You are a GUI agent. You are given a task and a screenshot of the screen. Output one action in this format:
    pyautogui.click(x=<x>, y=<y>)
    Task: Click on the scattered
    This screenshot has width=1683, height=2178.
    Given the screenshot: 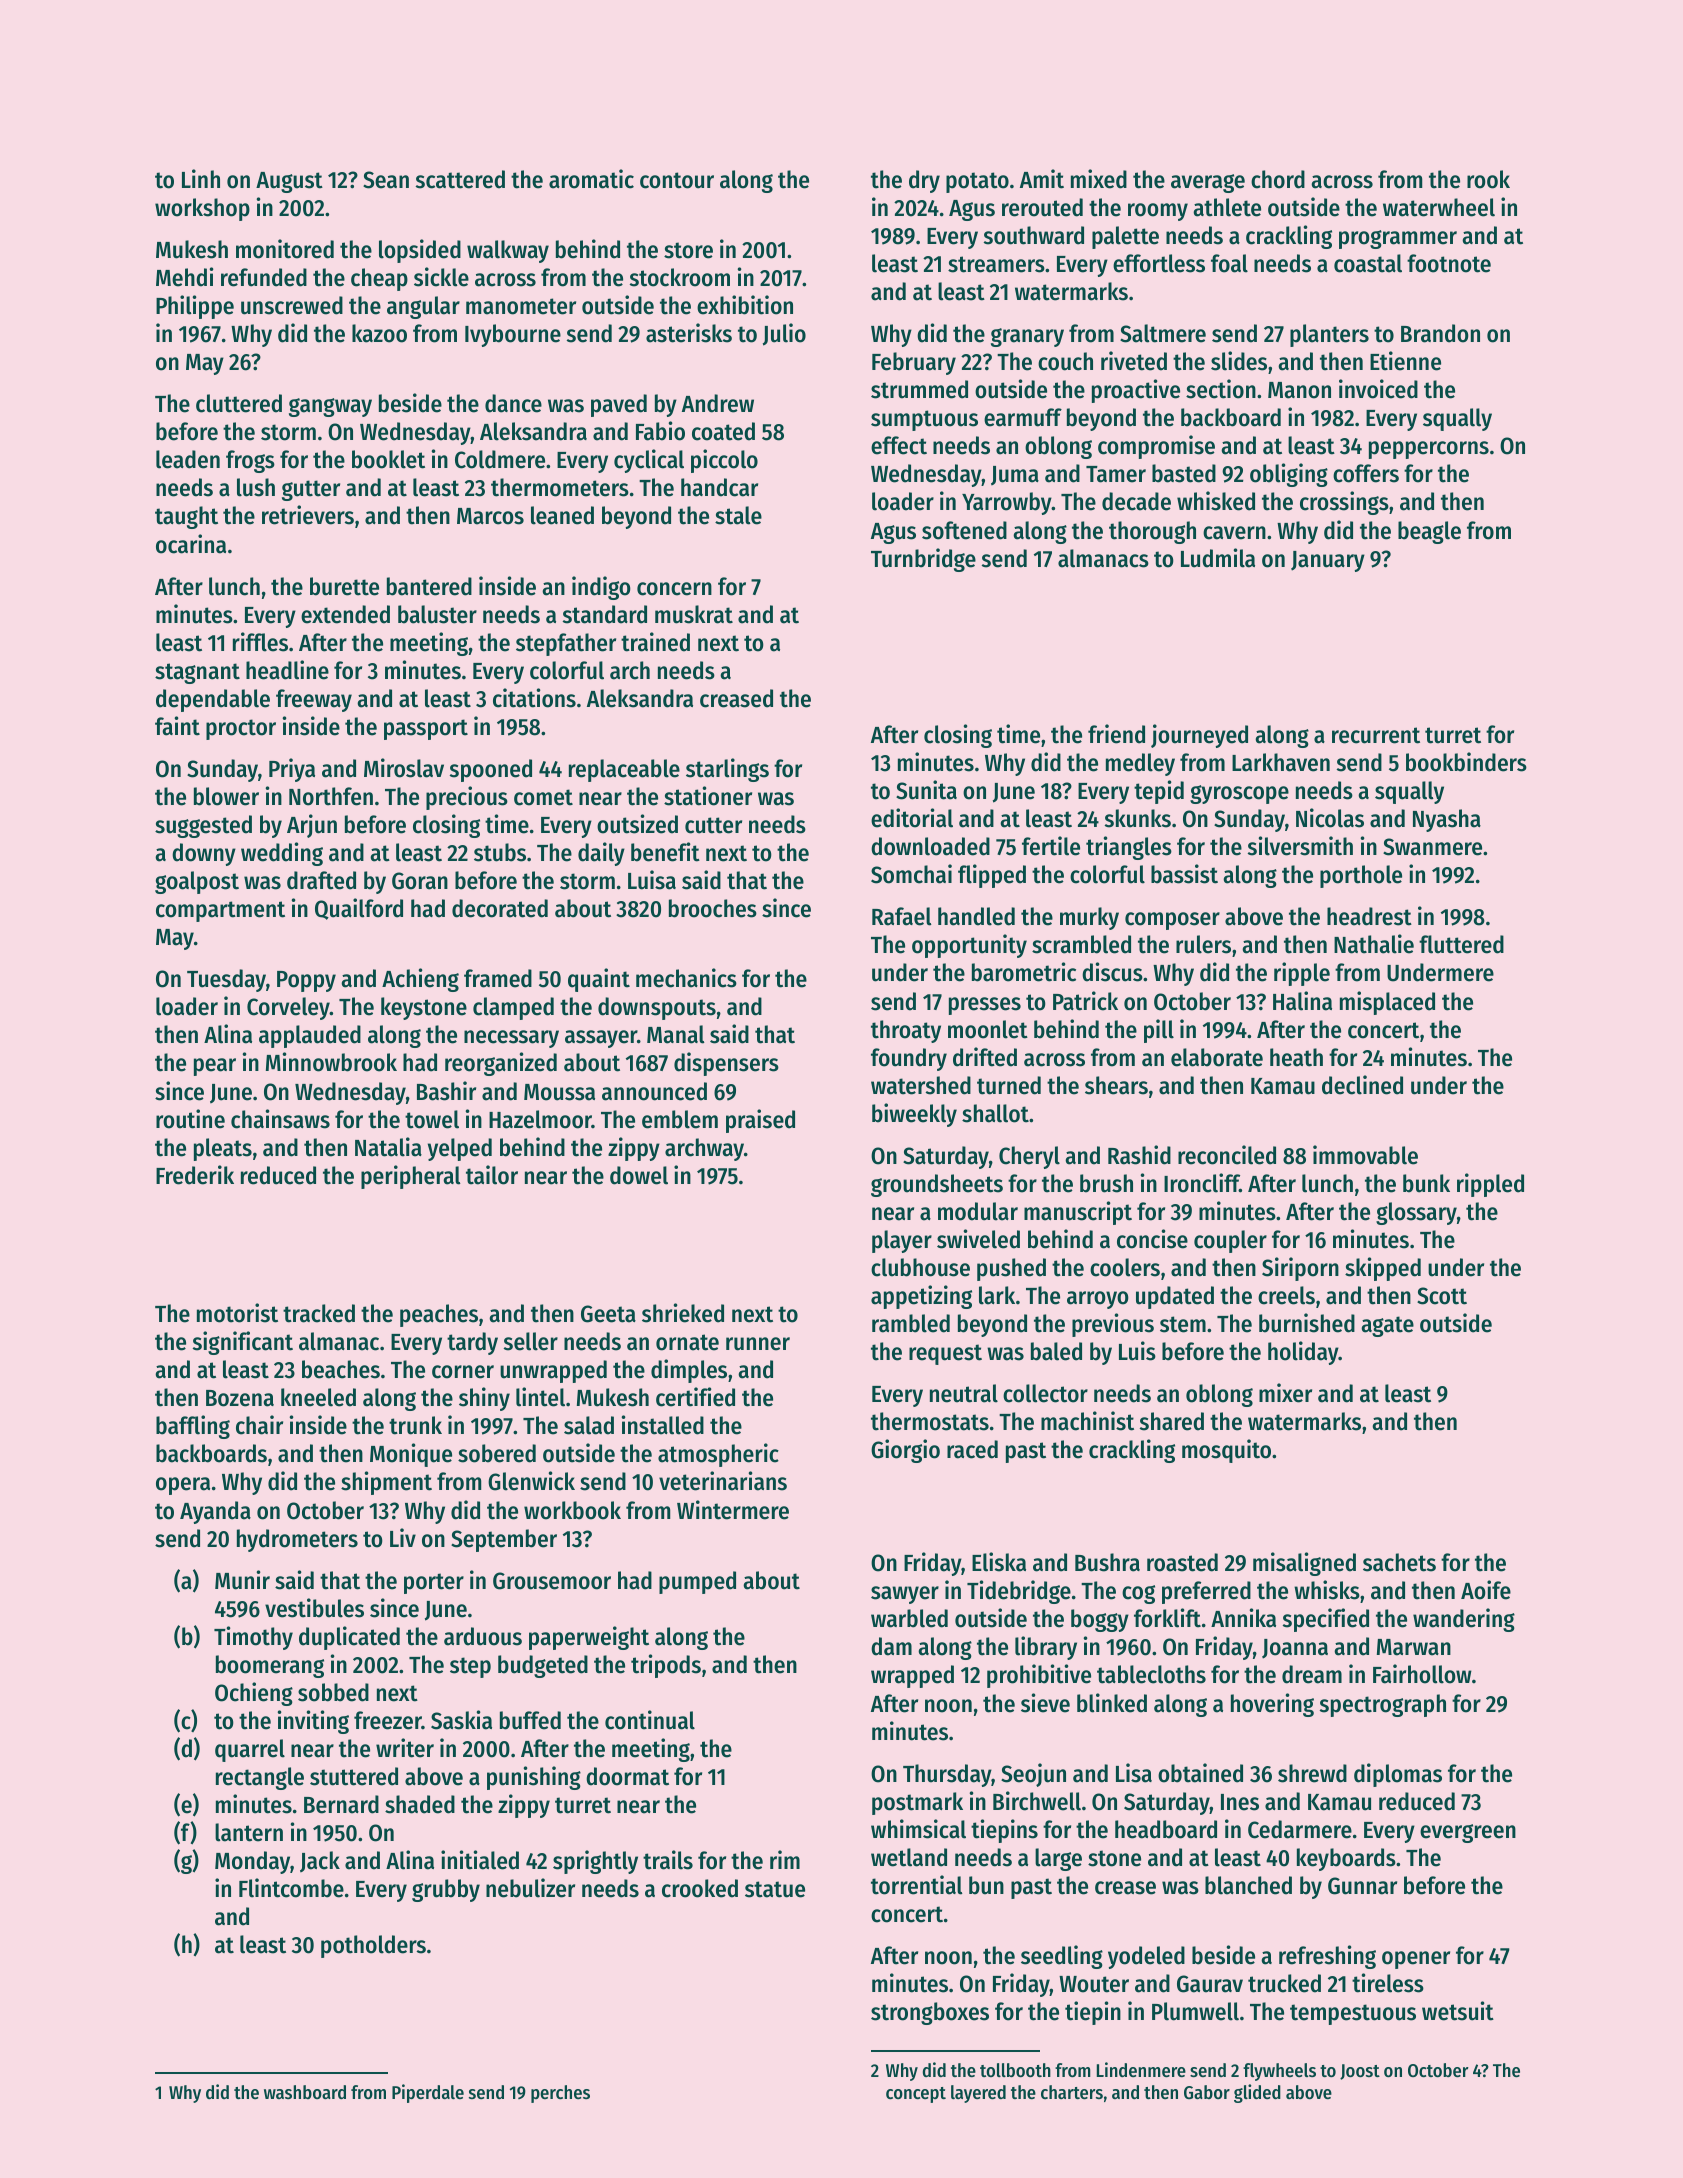 What is the action you would take?
    pyautogui.click(x=460, y=179)
